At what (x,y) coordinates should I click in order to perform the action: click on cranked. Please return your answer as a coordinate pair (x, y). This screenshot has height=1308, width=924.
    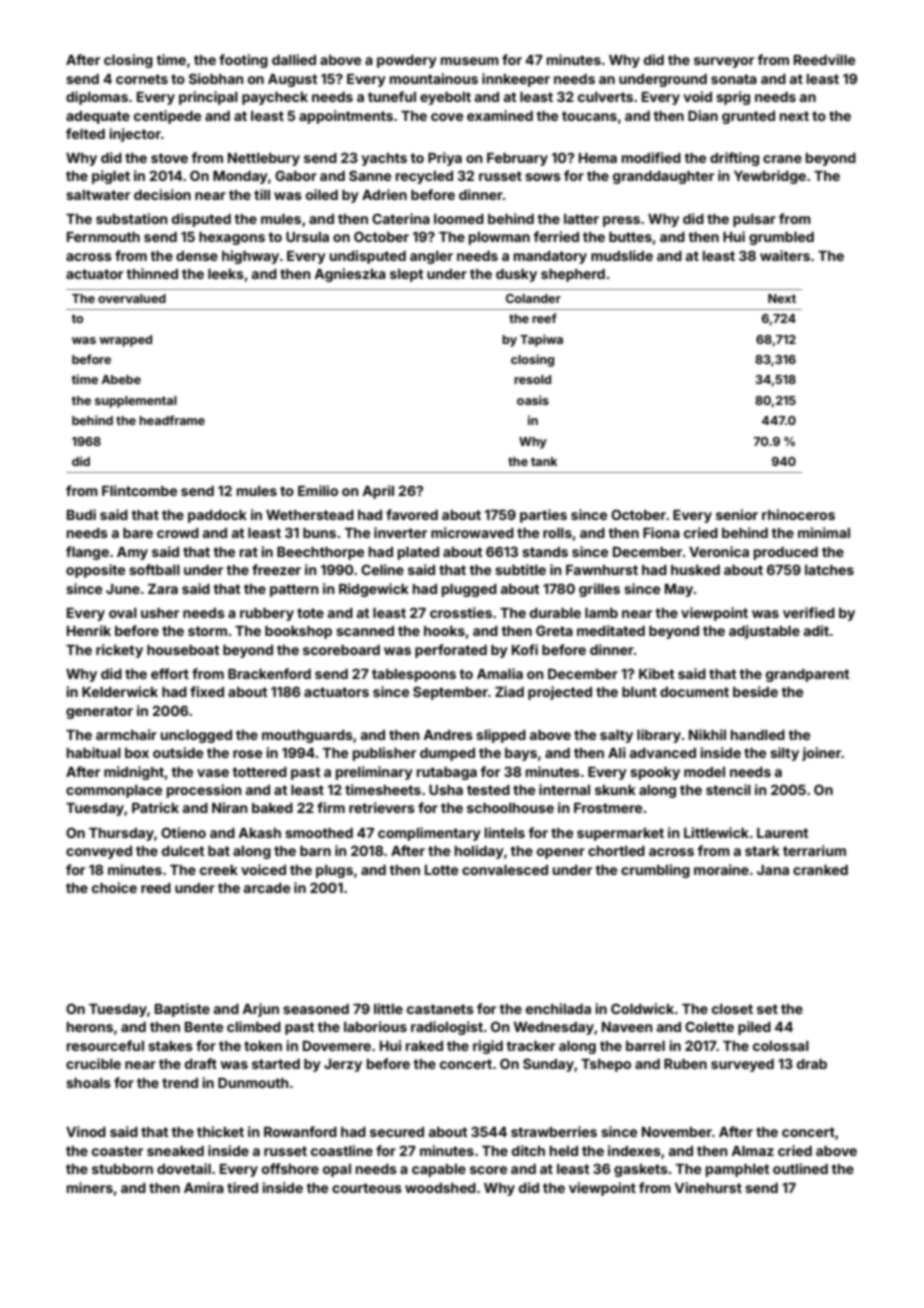
    Looking at the image, I should click on (820, 870).
